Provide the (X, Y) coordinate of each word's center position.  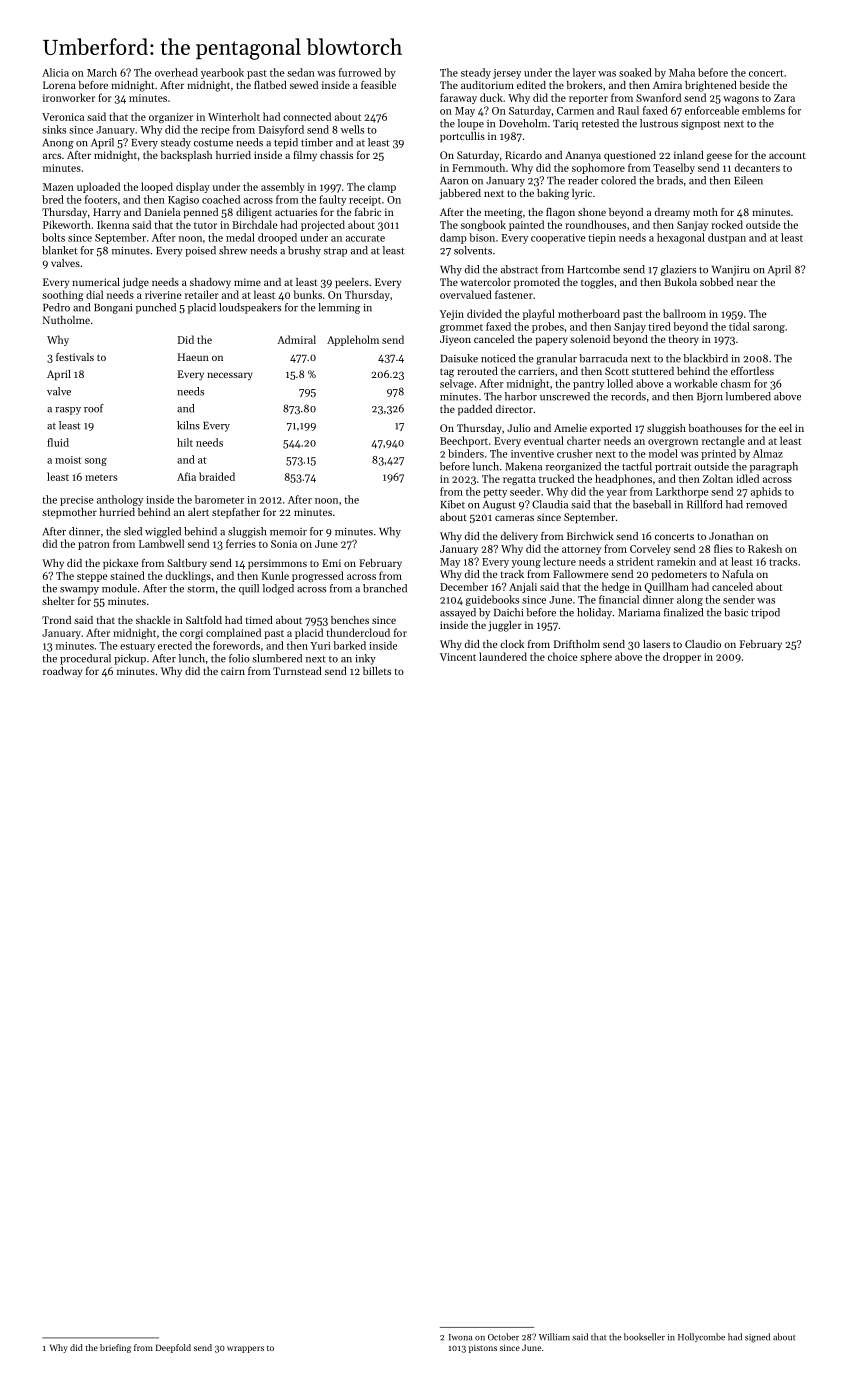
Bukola (680, 282)
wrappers (245, 1349)
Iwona (460, 1337)
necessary (230, 376)
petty (495, 493)
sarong (769, 329)
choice (563, 656)
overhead (176, 72)
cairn (233, 671)
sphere (596, 657)
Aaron (454, 180)
